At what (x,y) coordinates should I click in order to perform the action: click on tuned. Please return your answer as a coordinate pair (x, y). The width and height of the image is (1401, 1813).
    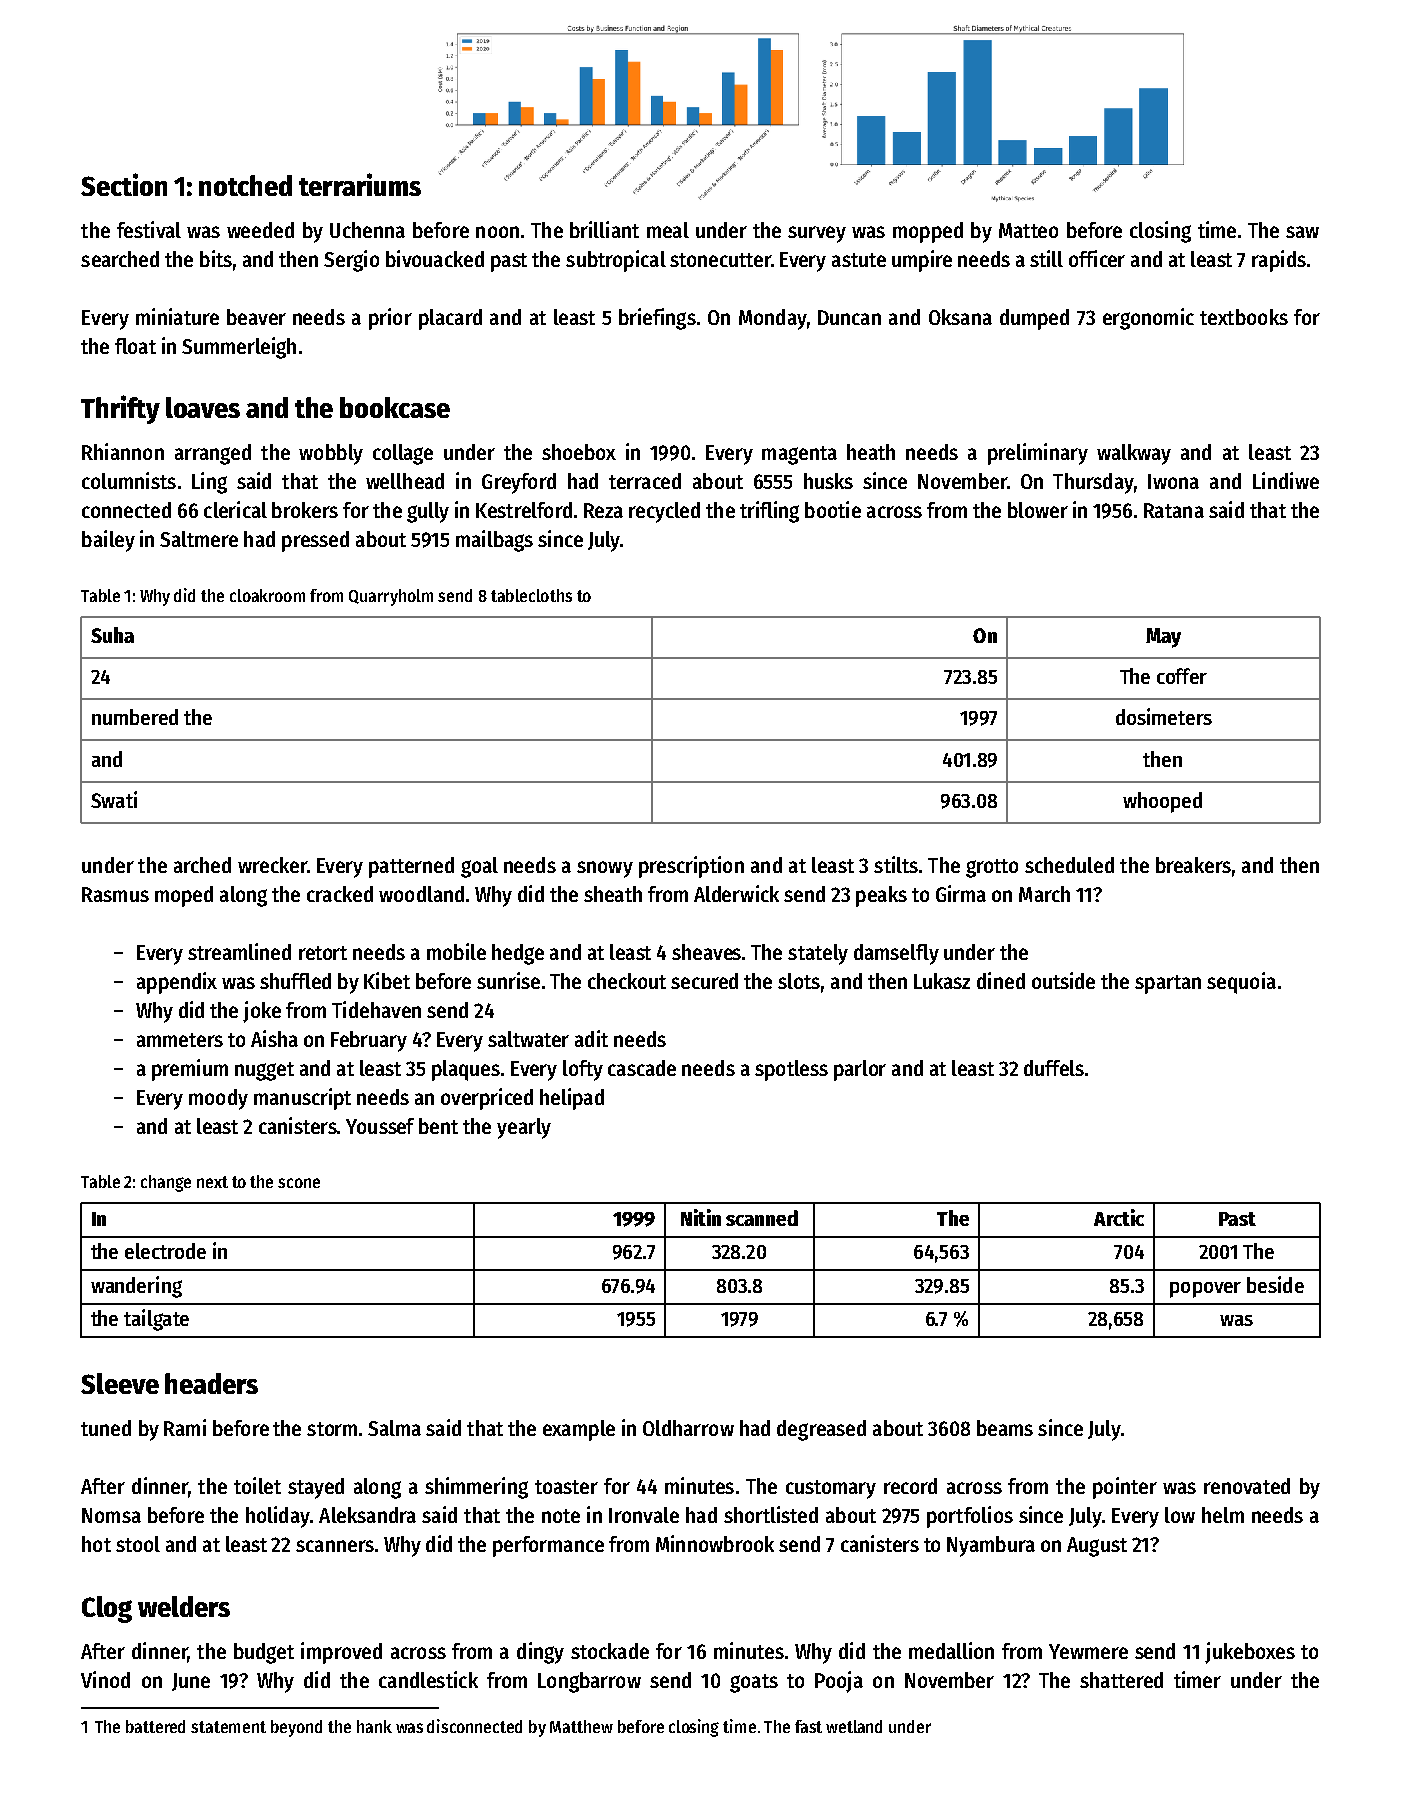
    Looking at the image, I should click on (106, 1428).
